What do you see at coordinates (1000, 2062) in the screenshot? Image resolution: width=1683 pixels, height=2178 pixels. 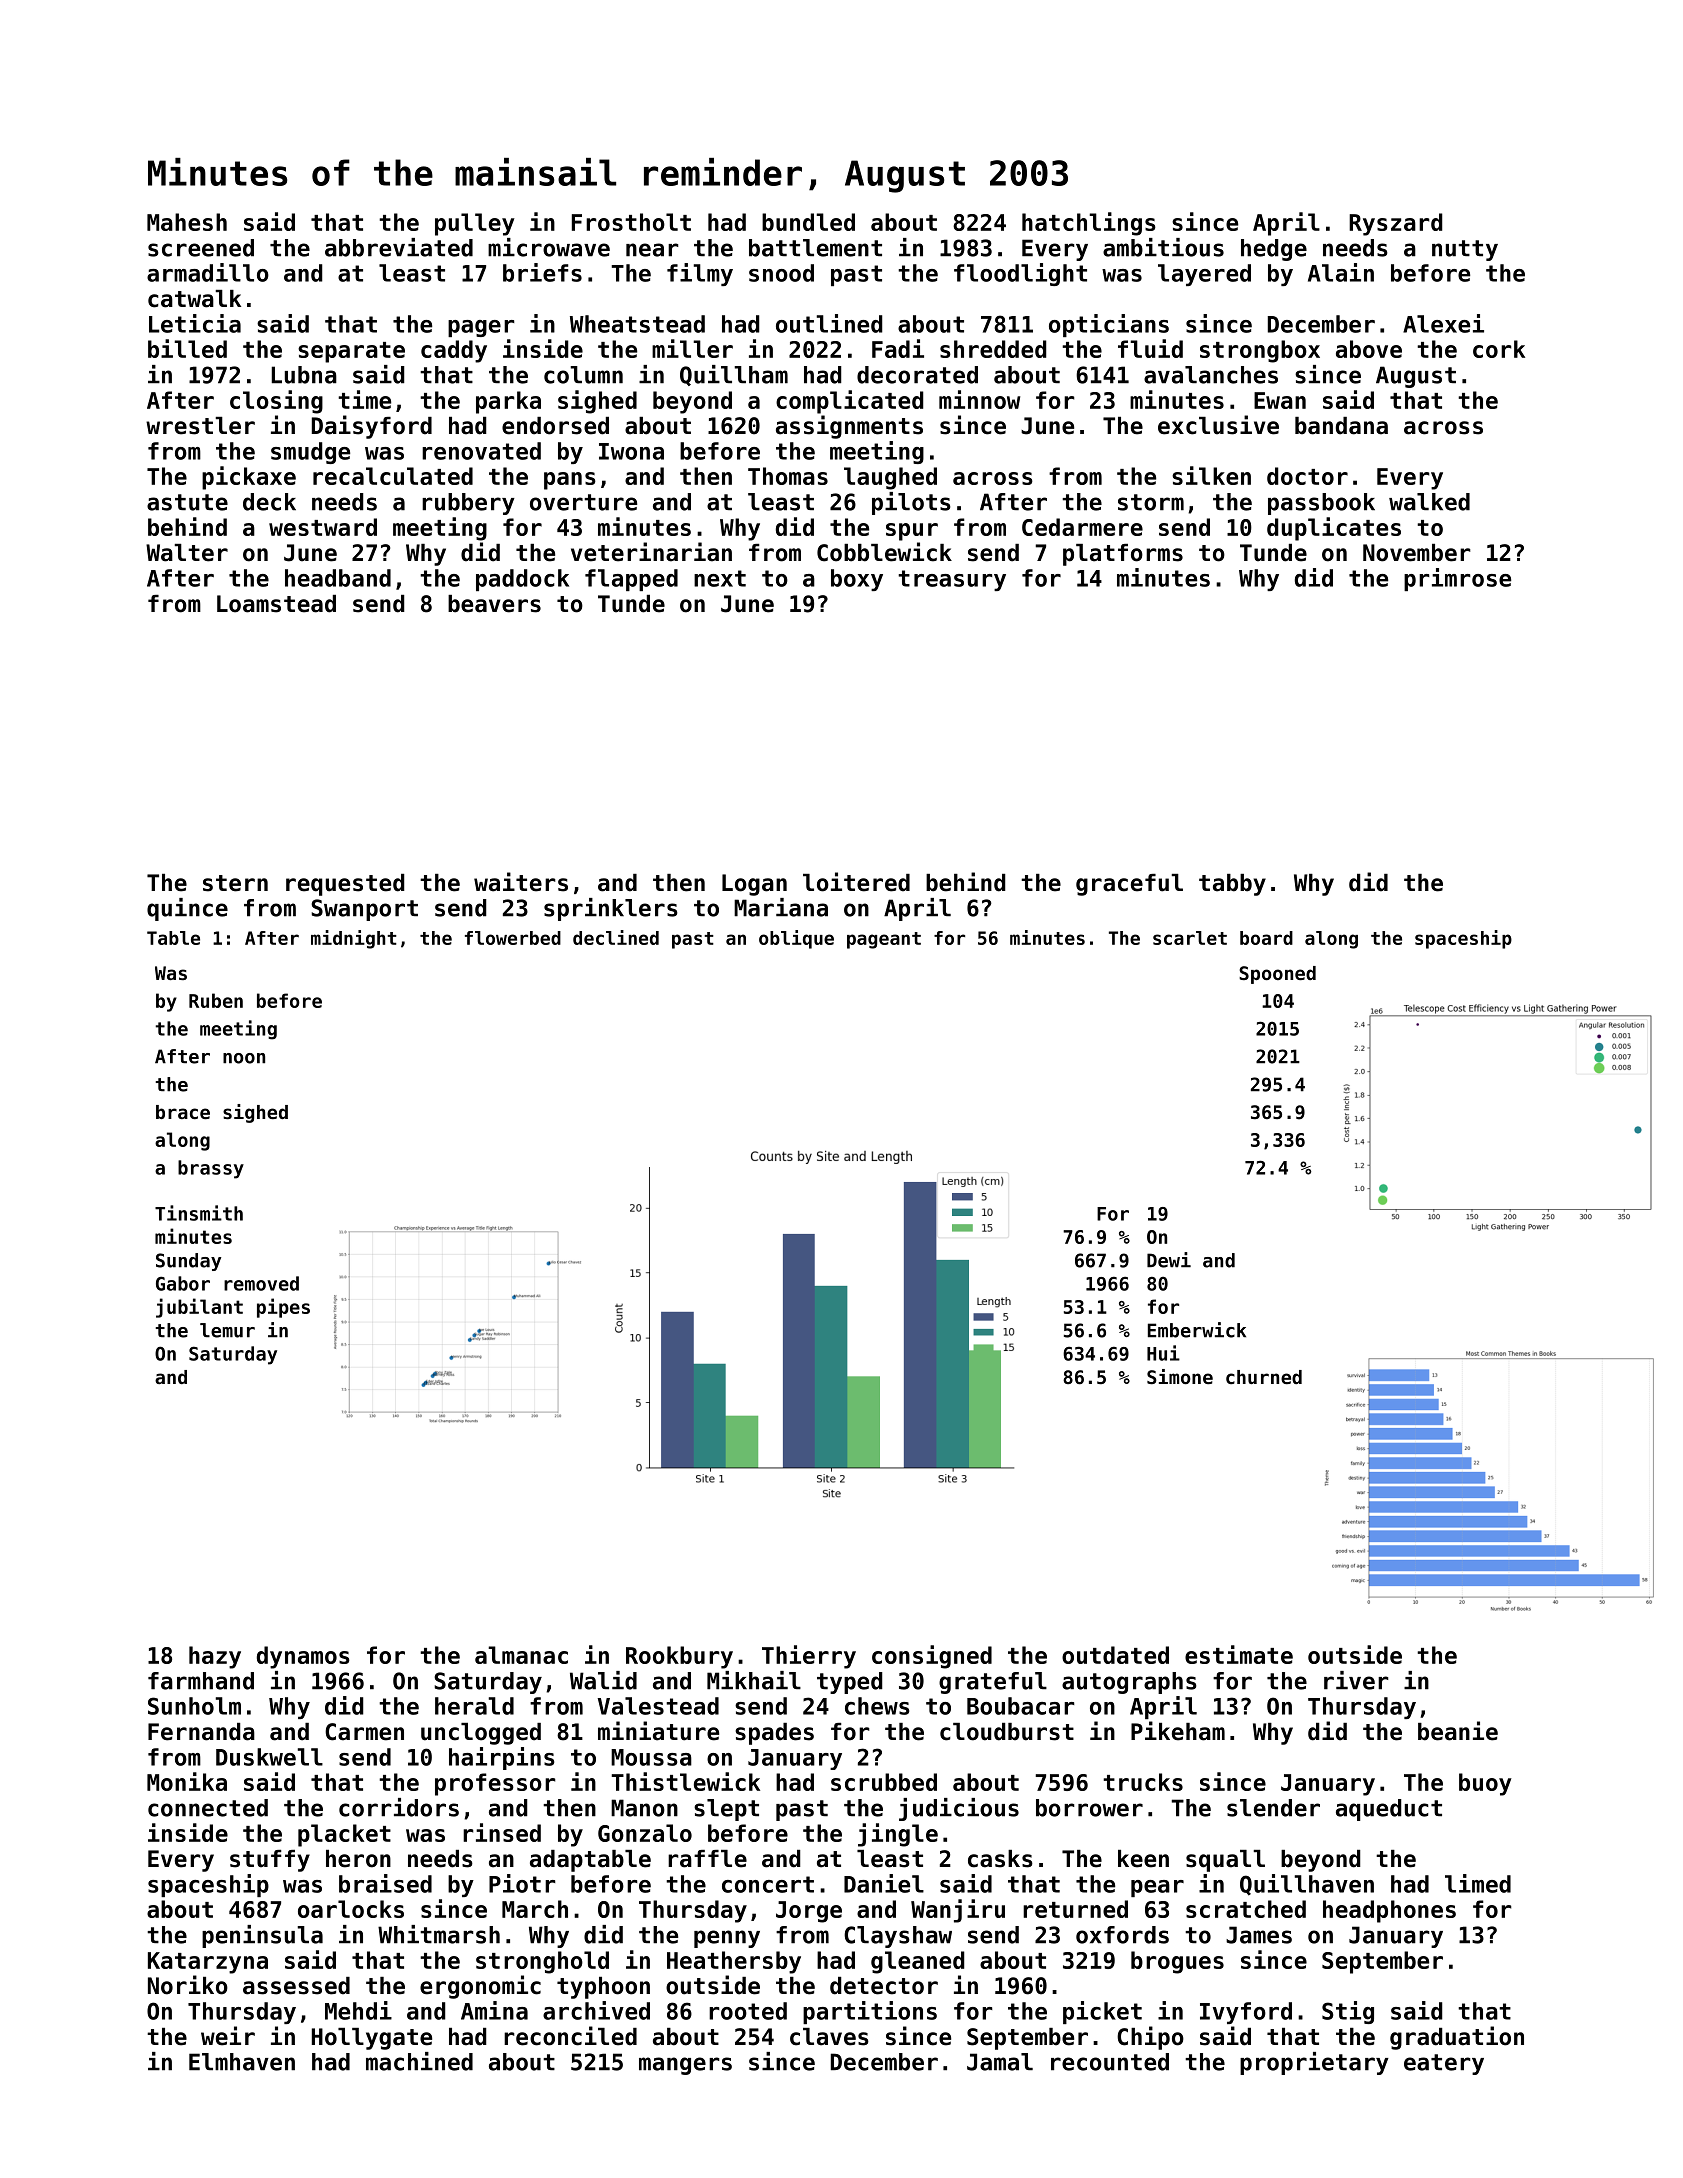 I see `Jamal` at bounding box center [1000, 2062].
